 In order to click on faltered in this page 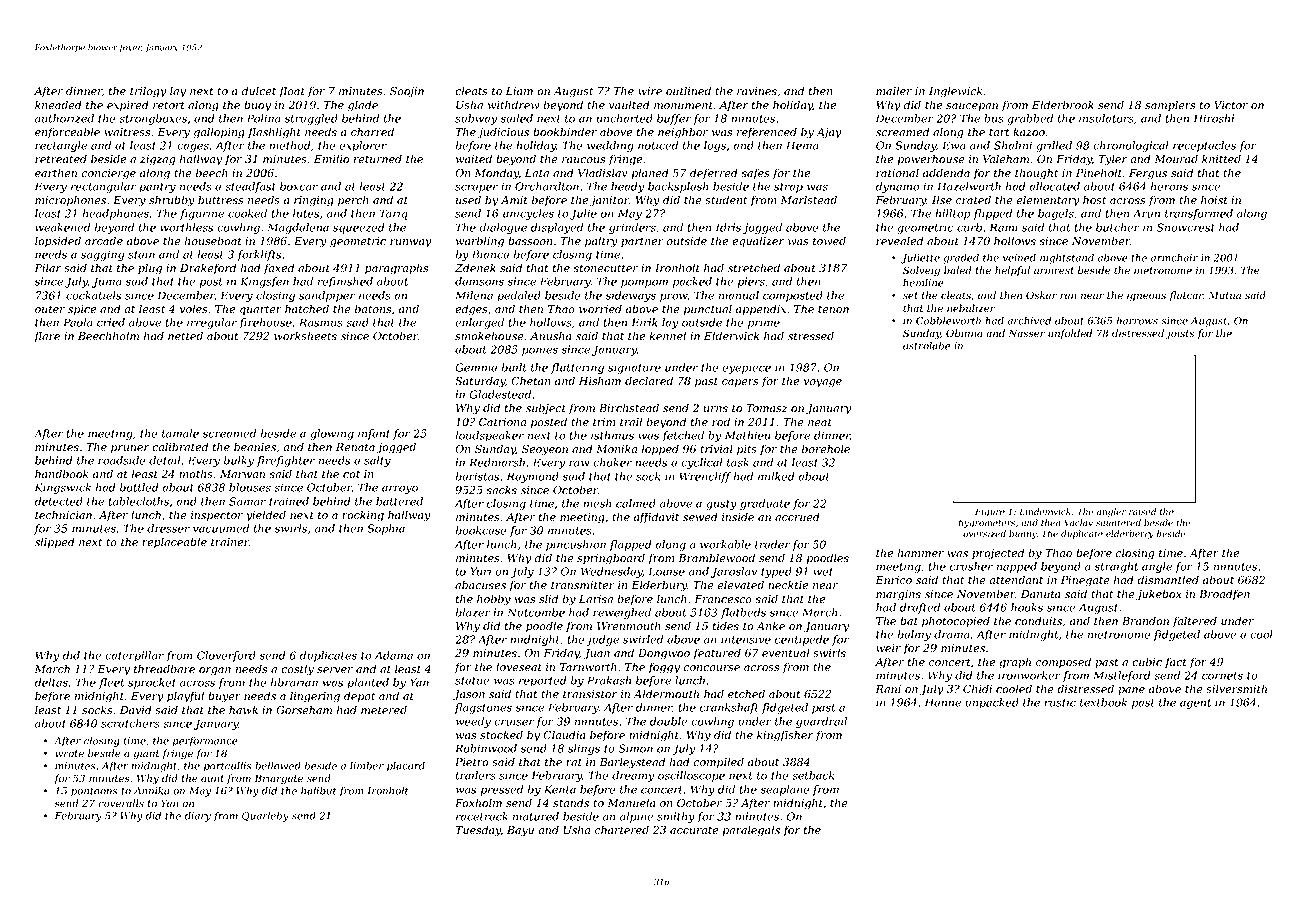, I will do `click(1195, 621)`.
